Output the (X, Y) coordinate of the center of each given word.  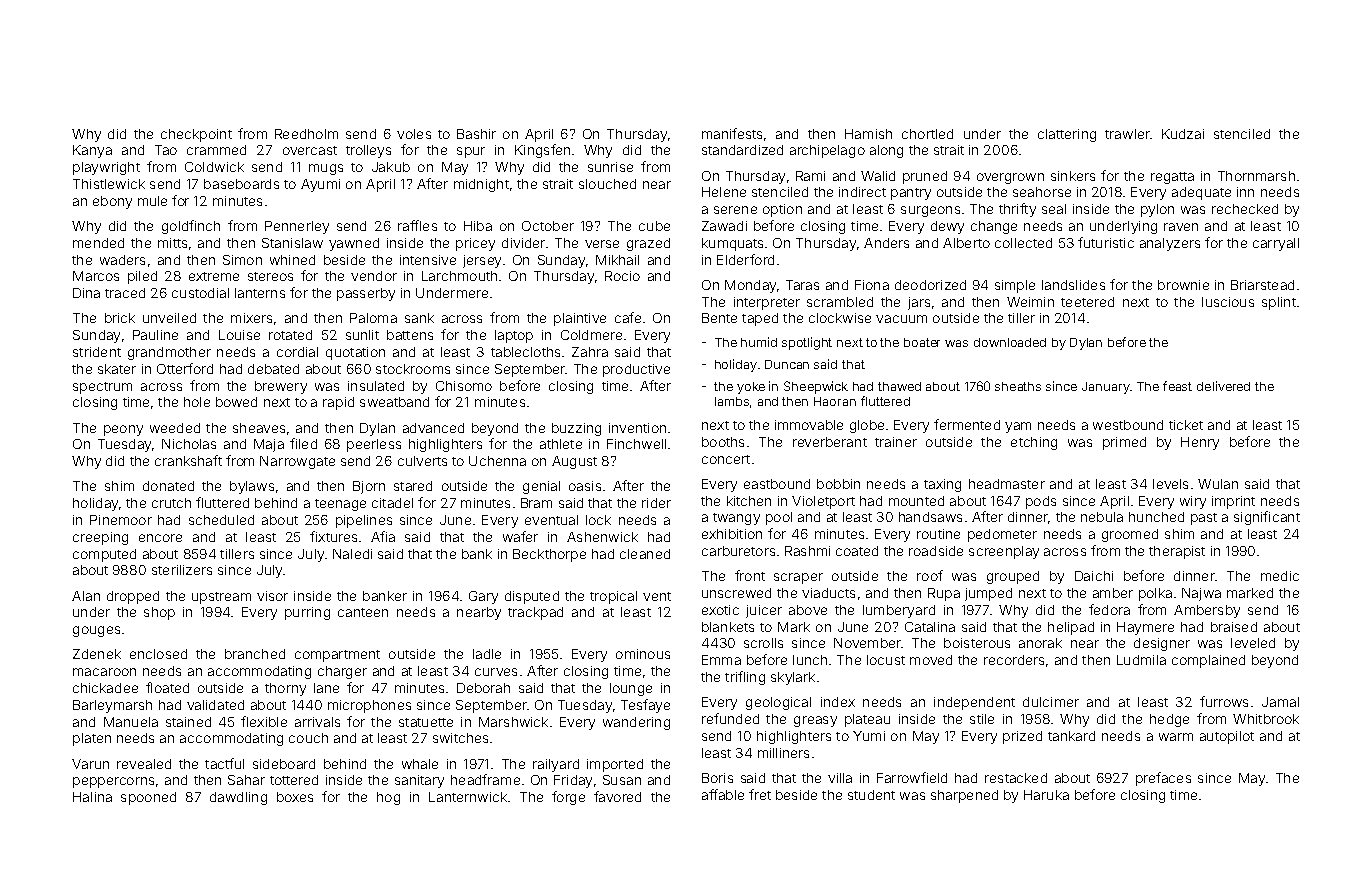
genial (541, 487)
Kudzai (1183, 134)
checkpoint (196, 135)
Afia (383, 536)
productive (636, 370)
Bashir (476, 134)
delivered (1223, 386)
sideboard (284, 764)
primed (1124, 443)
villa (840, 778)
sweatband (394, 402)
